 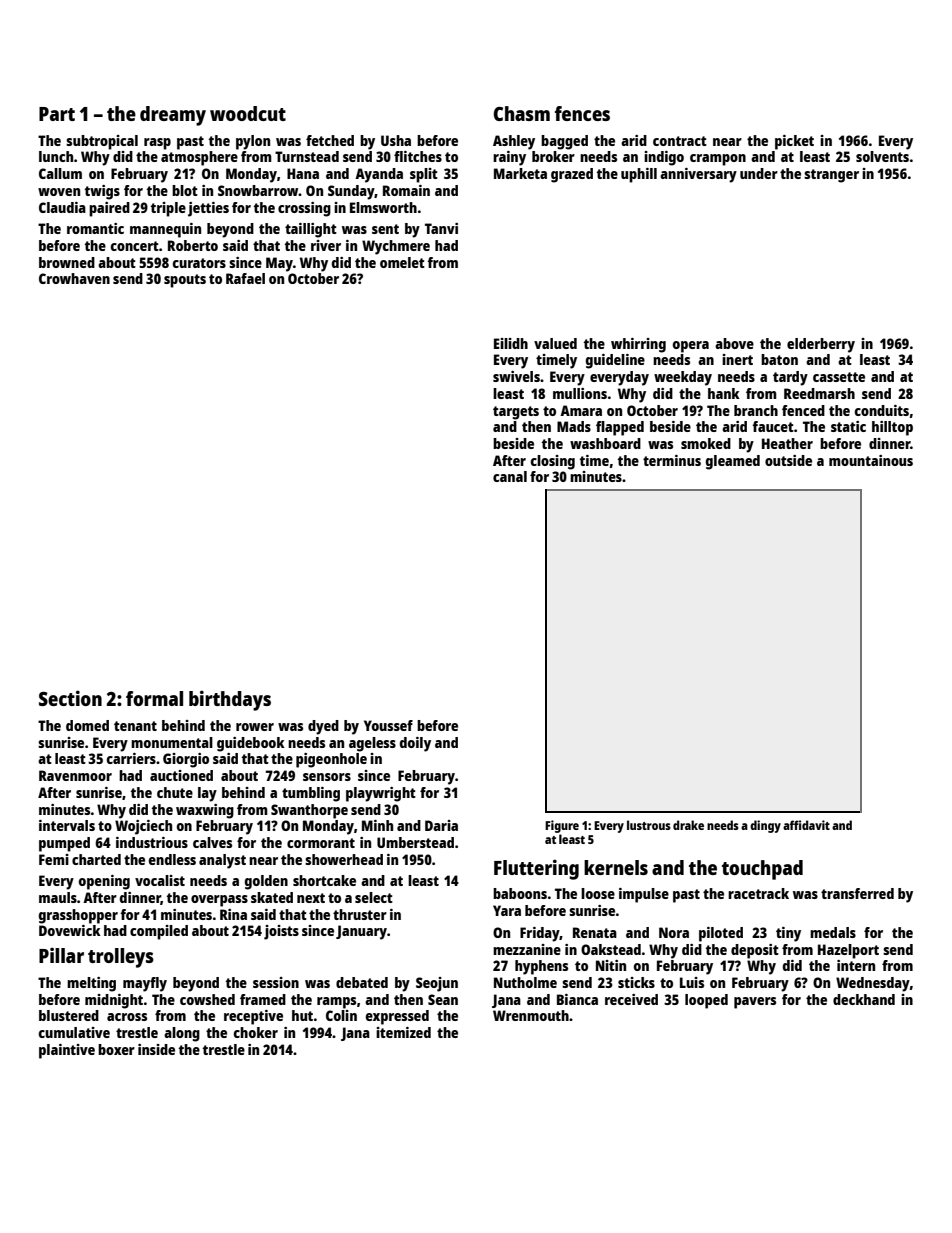 What do you see at coordinates (765, 826) in the screenshot?
I see `dingy` at bounding box center [765, 826].
